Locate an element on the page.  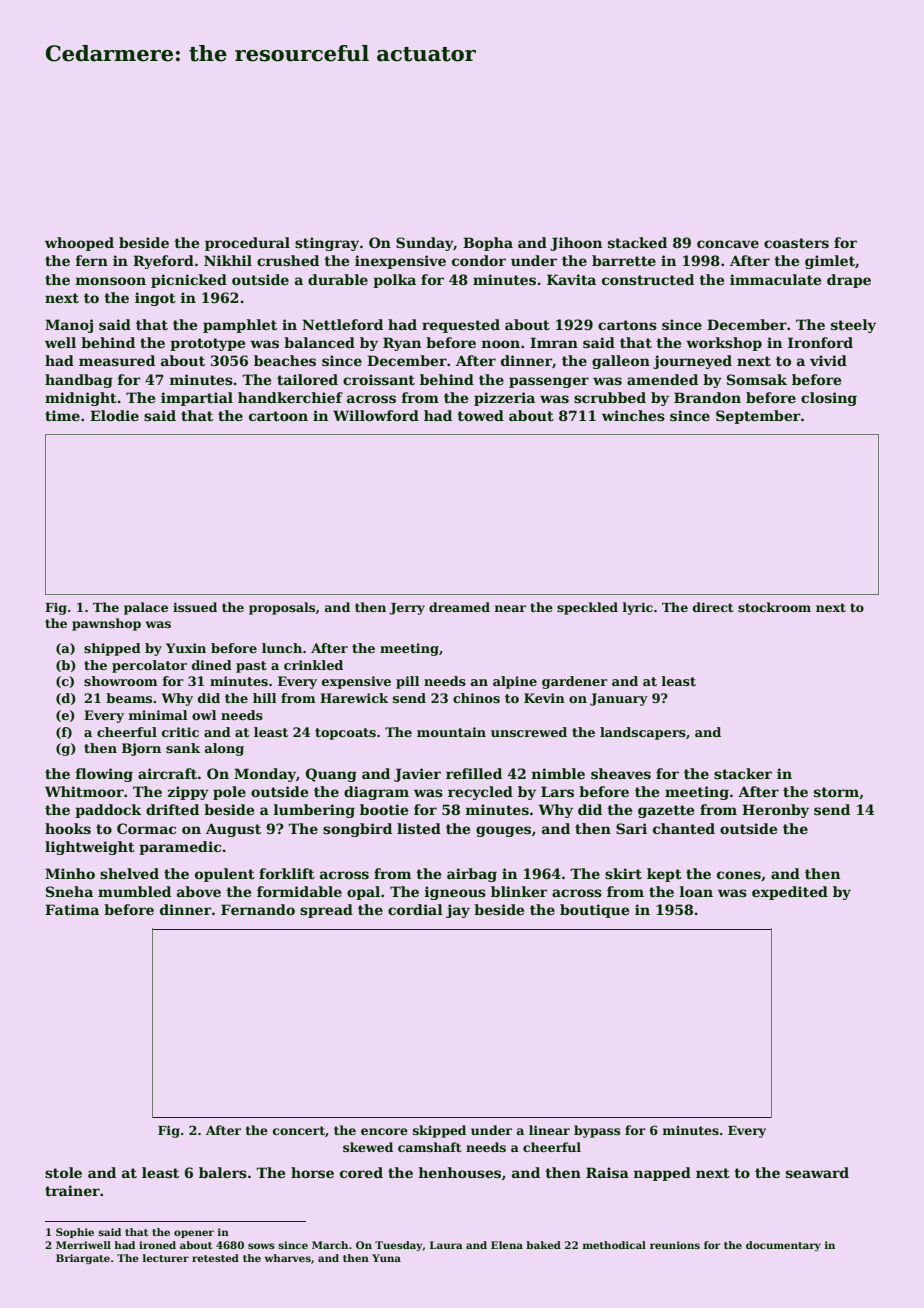
steely is located at coordinates (853, 326).
